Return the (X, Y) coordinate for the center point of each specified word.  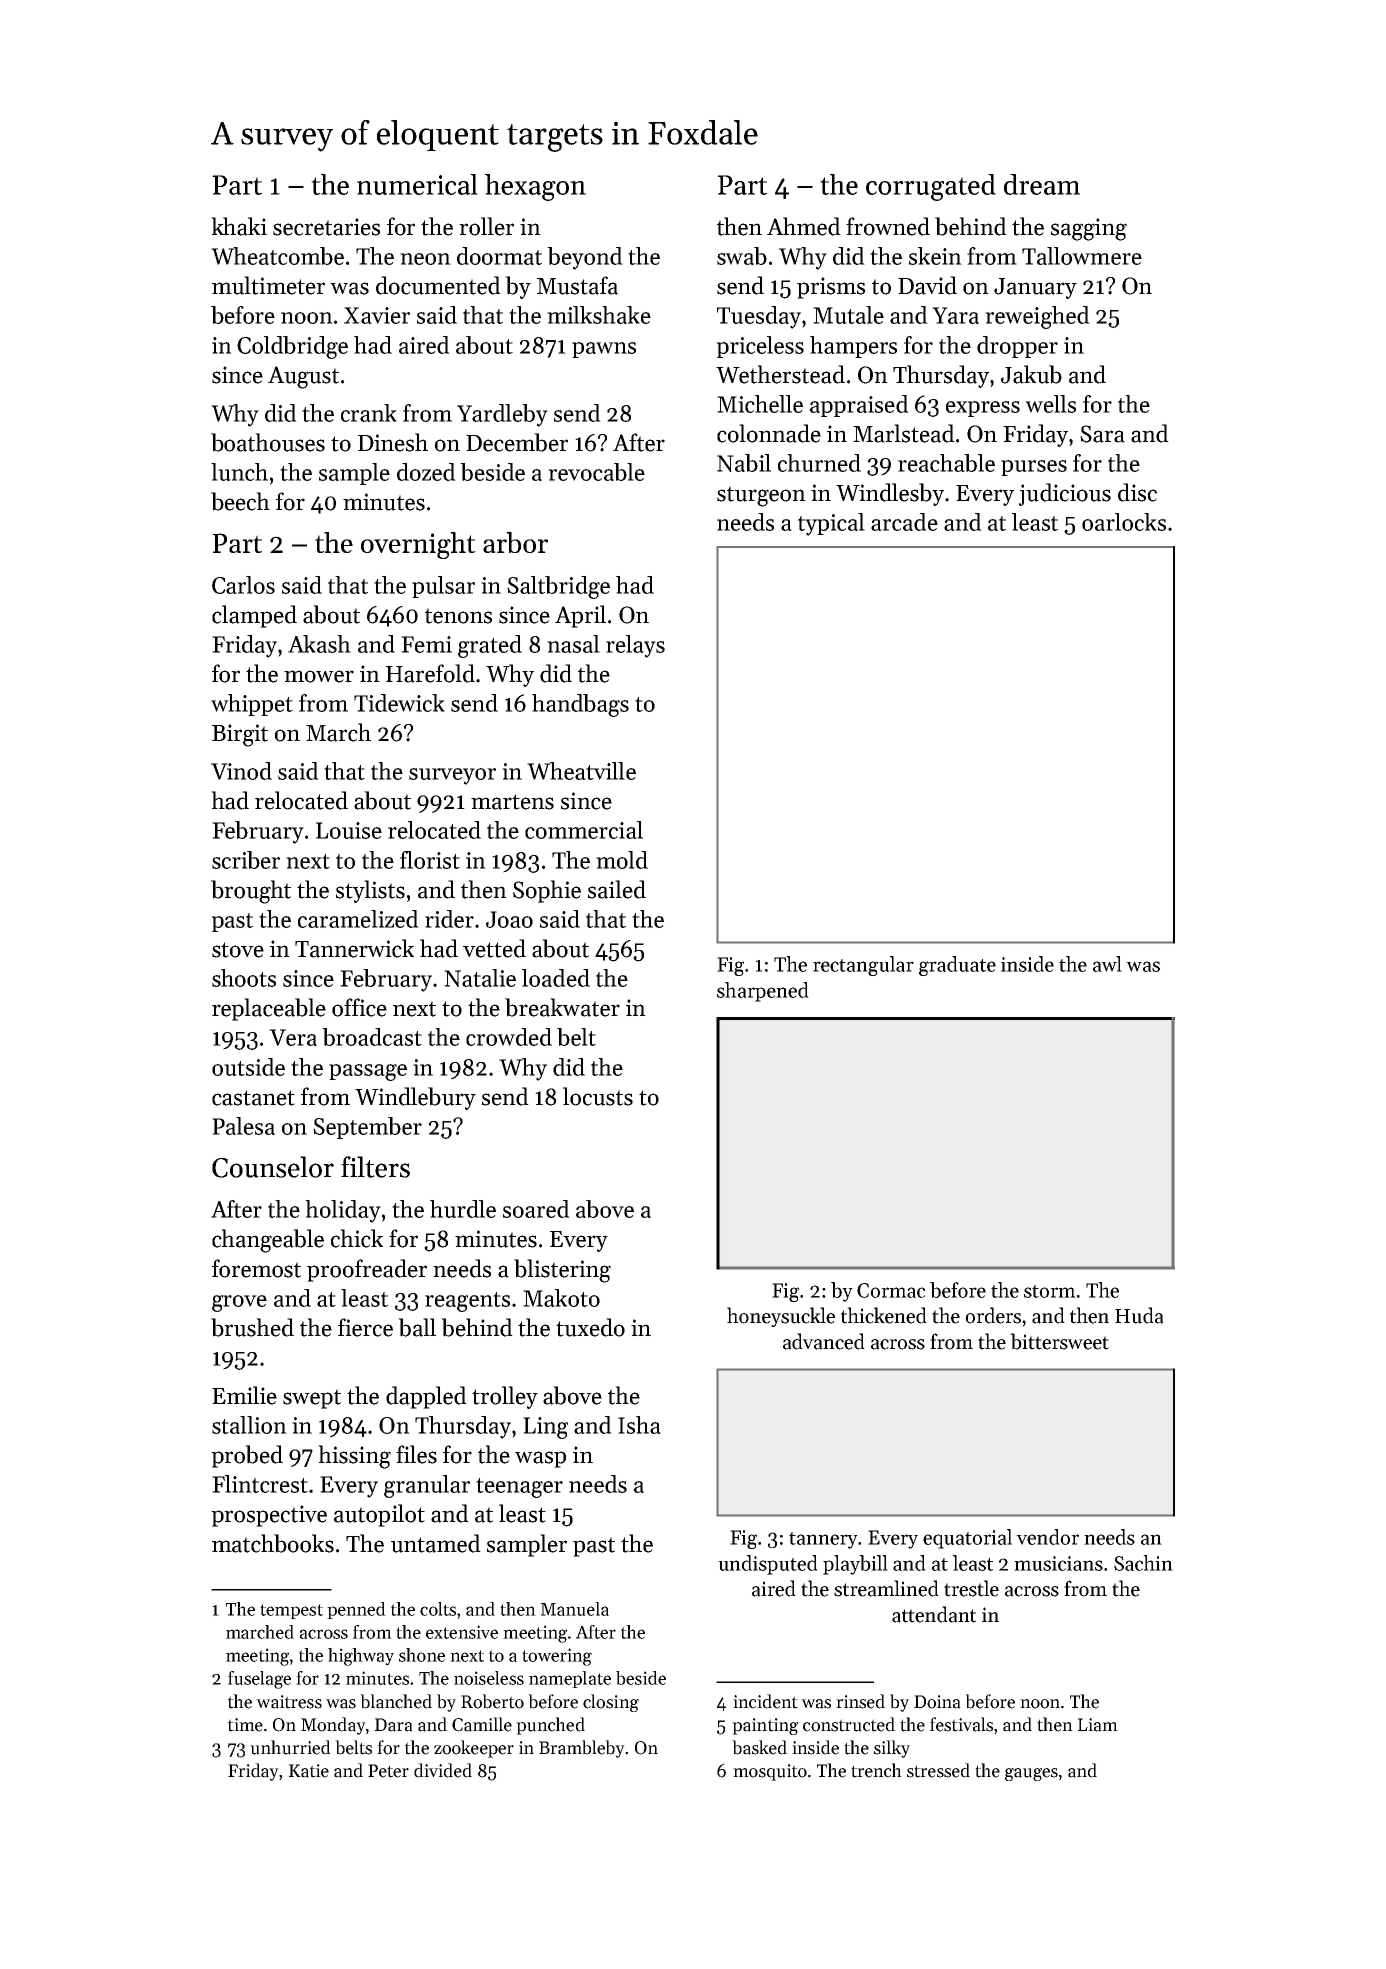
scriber (246, 860)
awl (1107, 964)
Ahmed (804, 226)
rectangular (863, 966)
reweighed (1037, 317)
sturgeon (761, 496)
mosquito (770, 1772)
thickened (884, 1315)
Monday (333, 1726)
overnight (418, 545)
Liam (1098, 1725)
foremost (256, 1268)
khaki (239, 226)
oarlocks (1124, 522)
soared (536, 1209)
